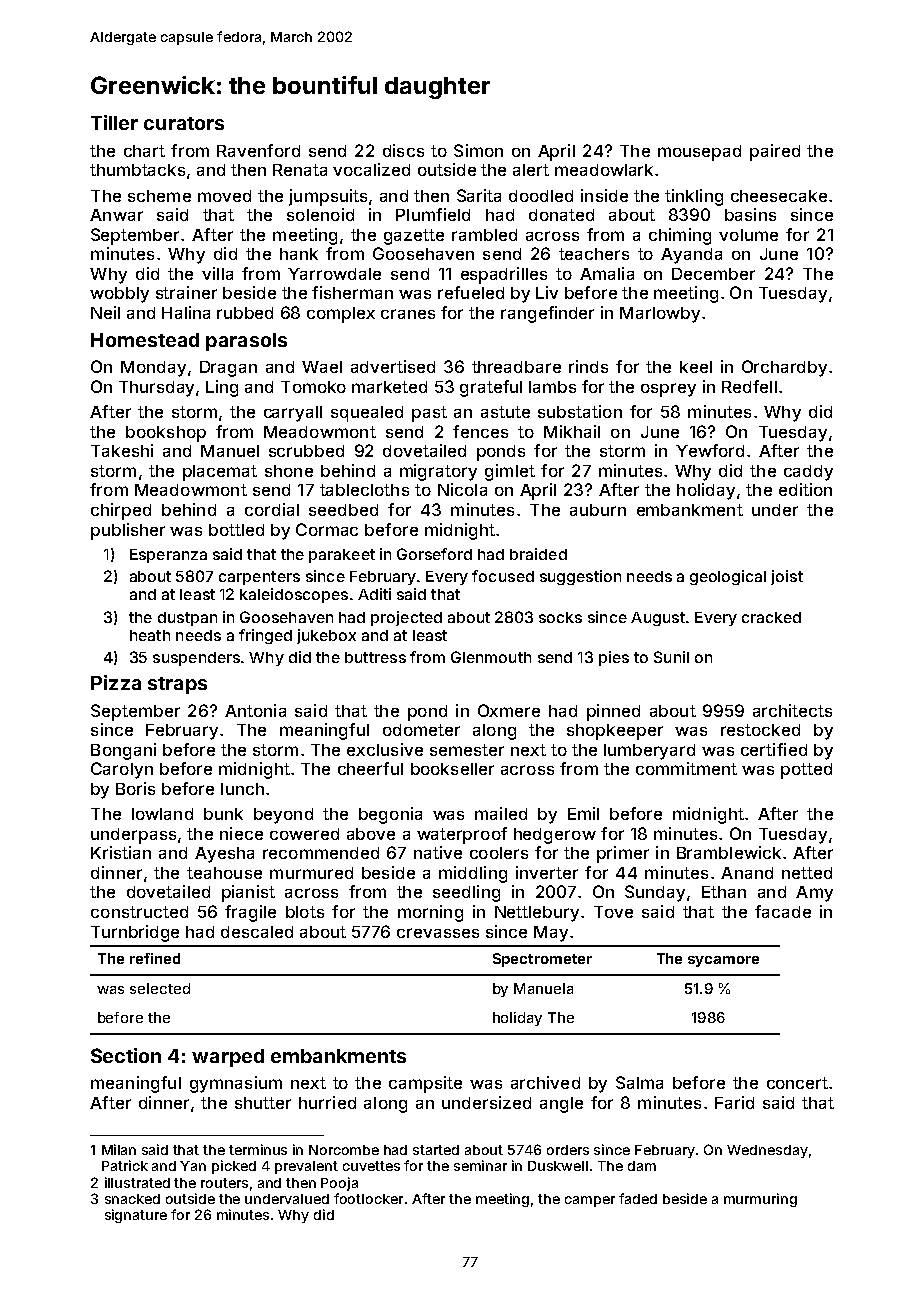 This image has height=1314, width=924. I want to click on netted, so click(807, 873).
